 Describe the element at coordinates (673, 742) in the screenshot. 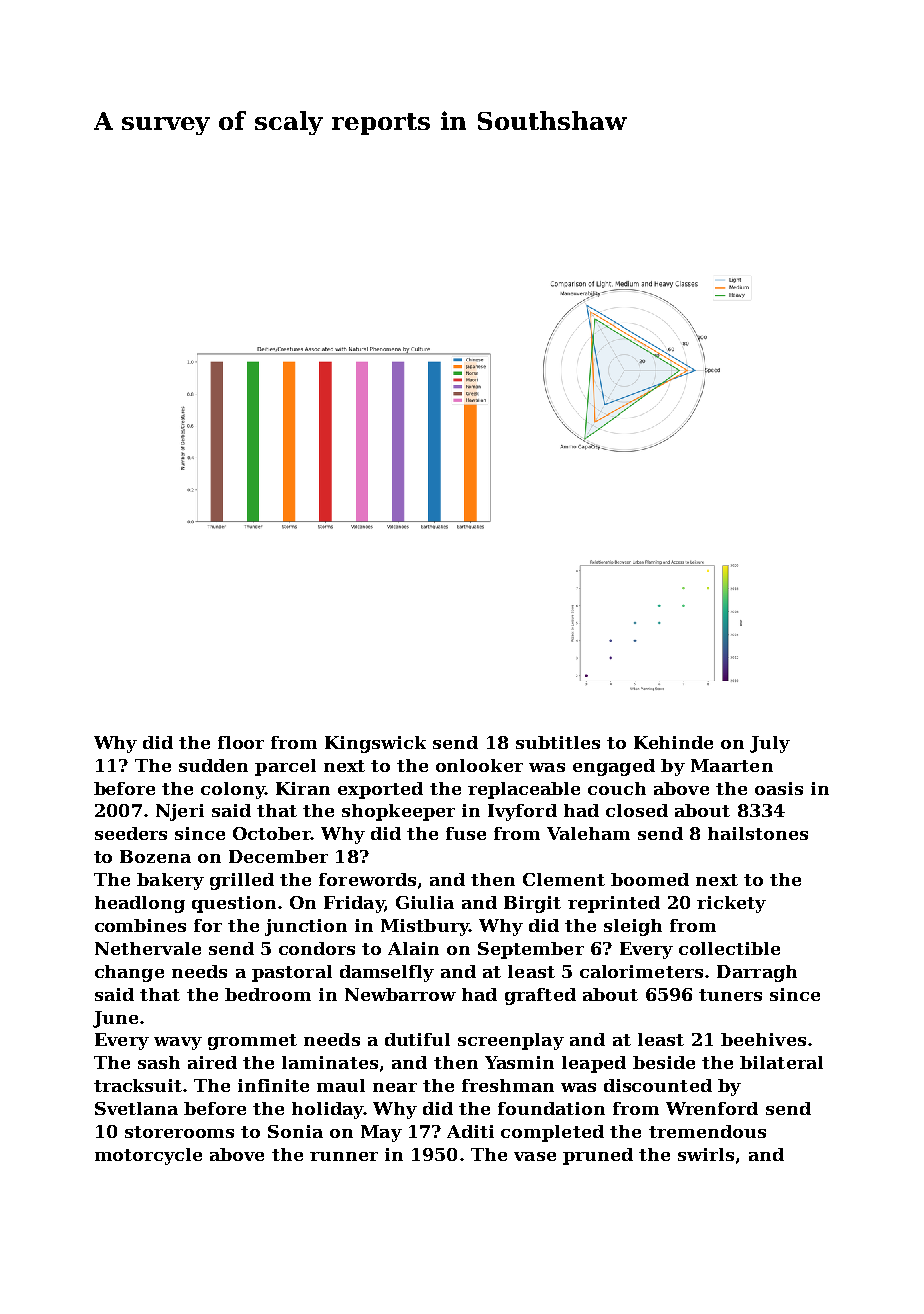

I see `Kehinde` at that location.
